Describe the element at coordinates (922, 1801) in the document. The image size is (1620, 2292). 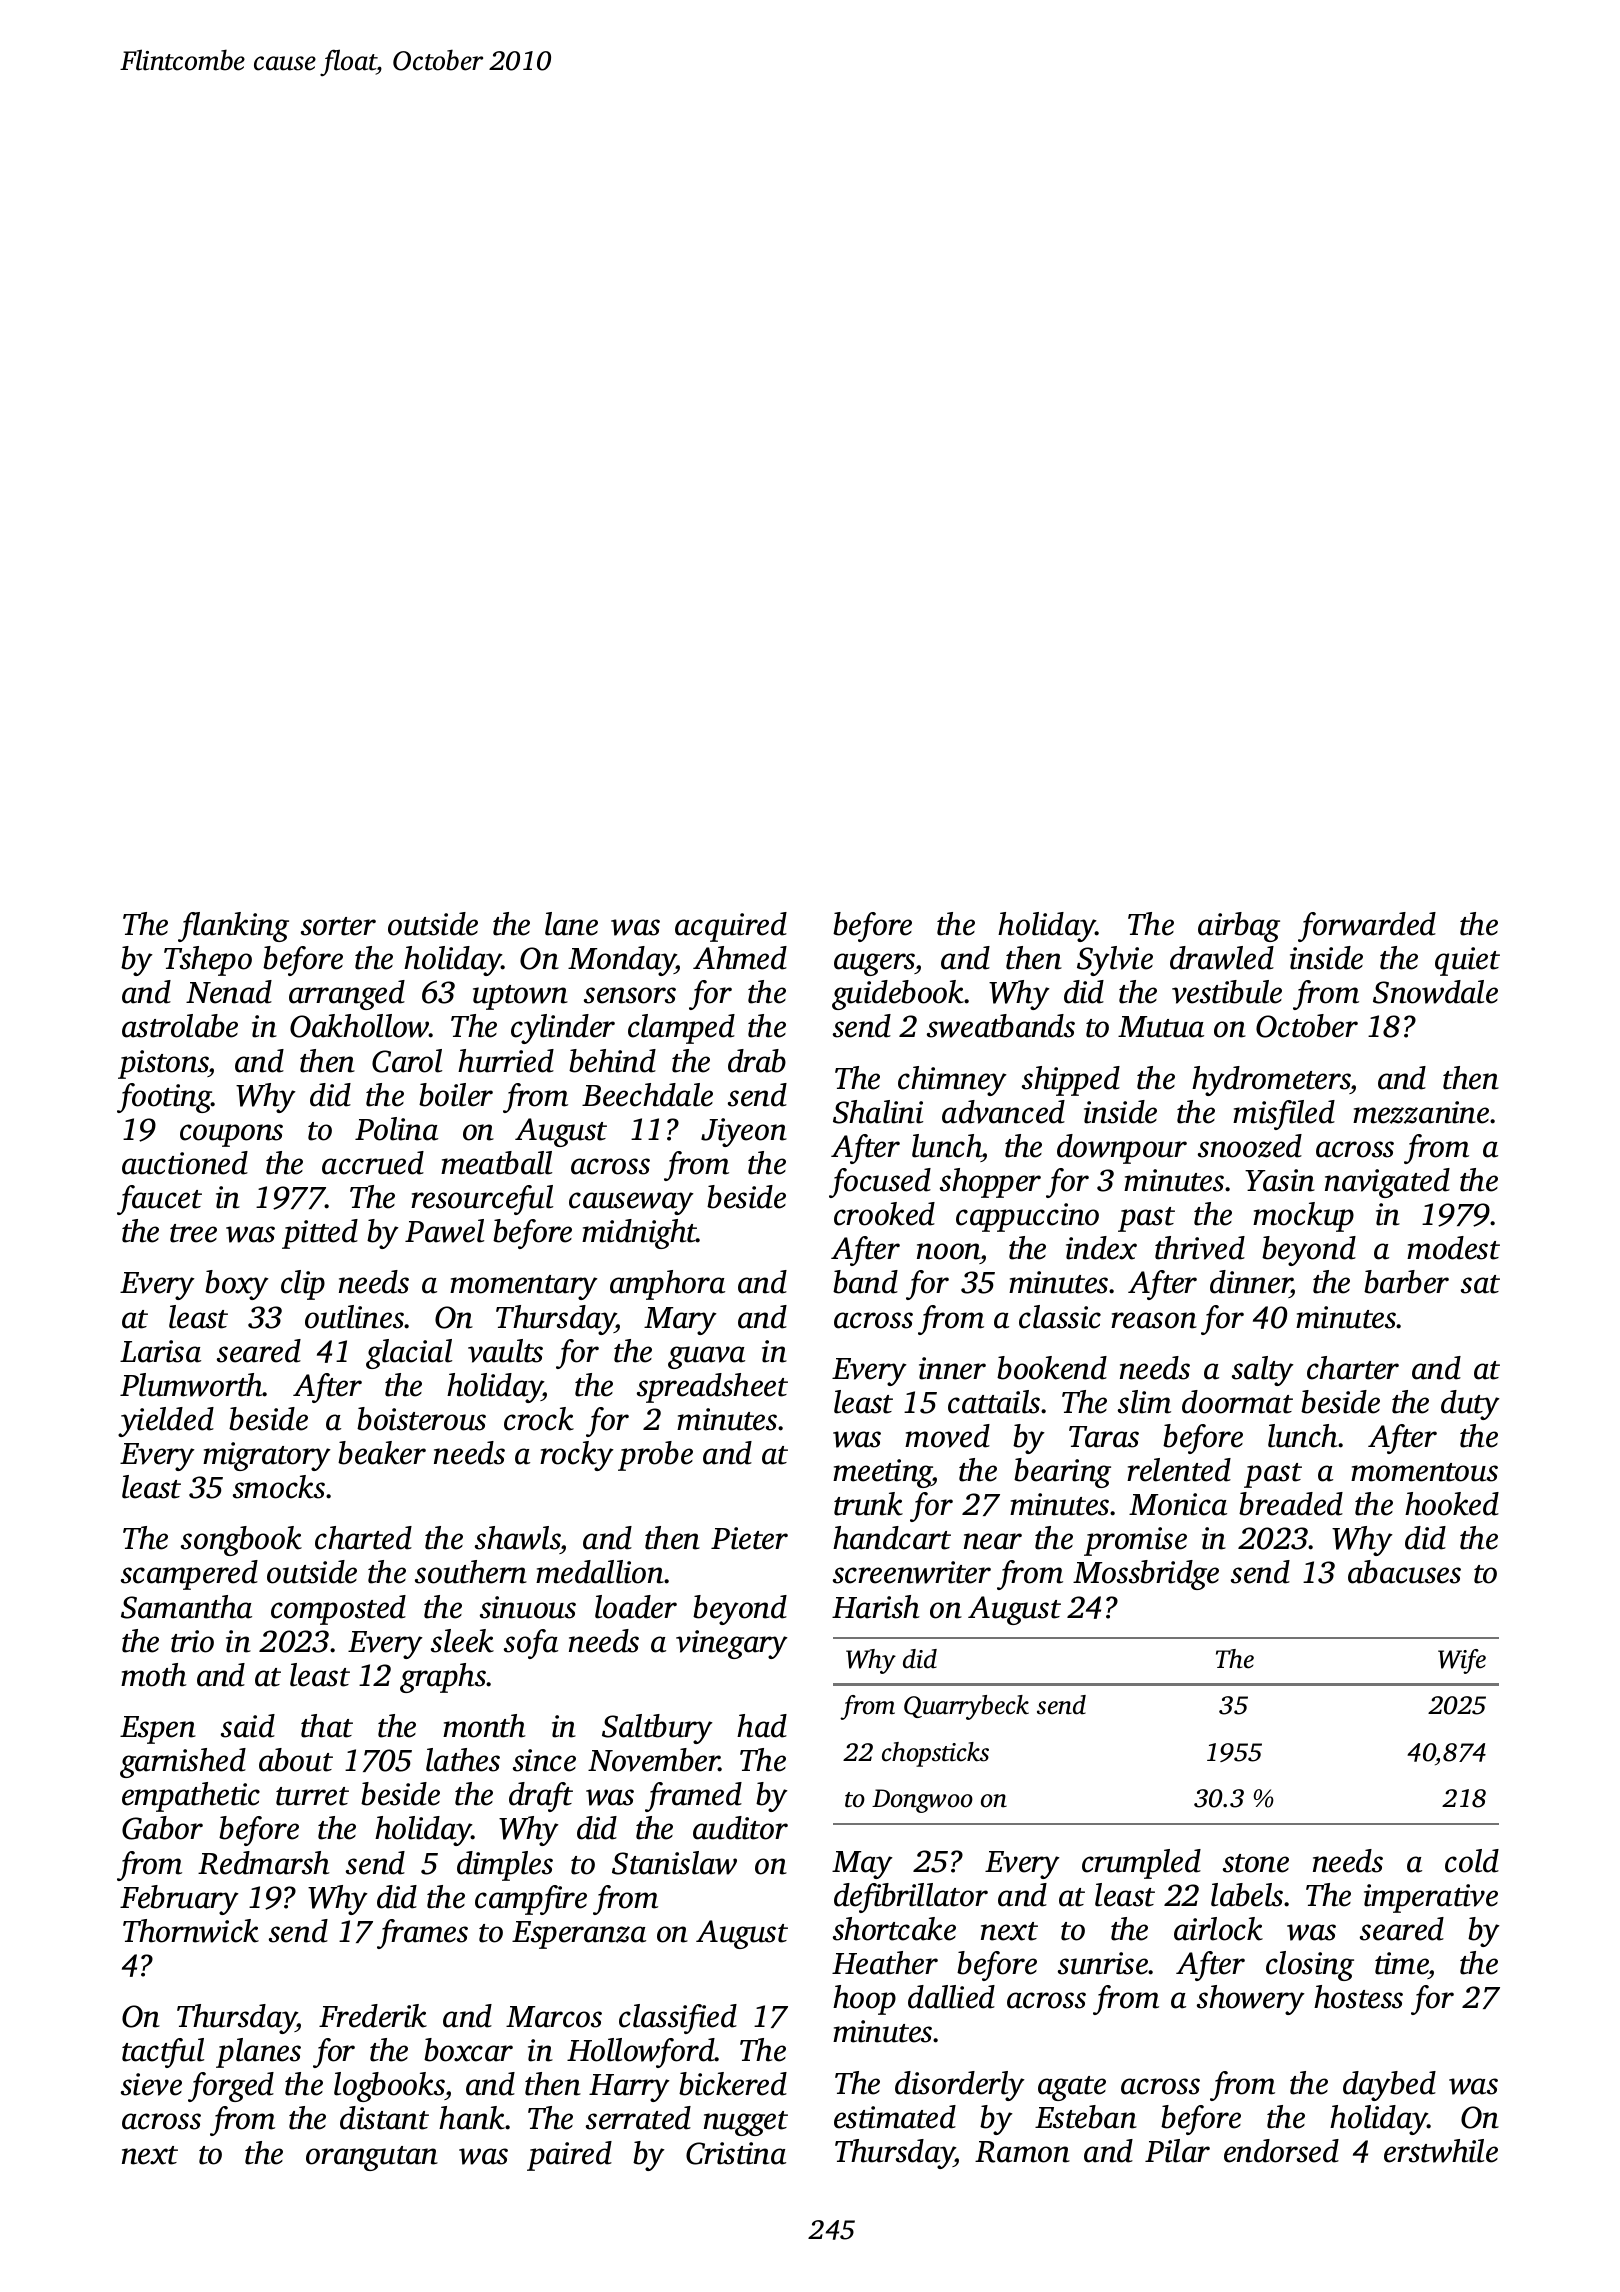
I see `Dongwoo` at that location.
